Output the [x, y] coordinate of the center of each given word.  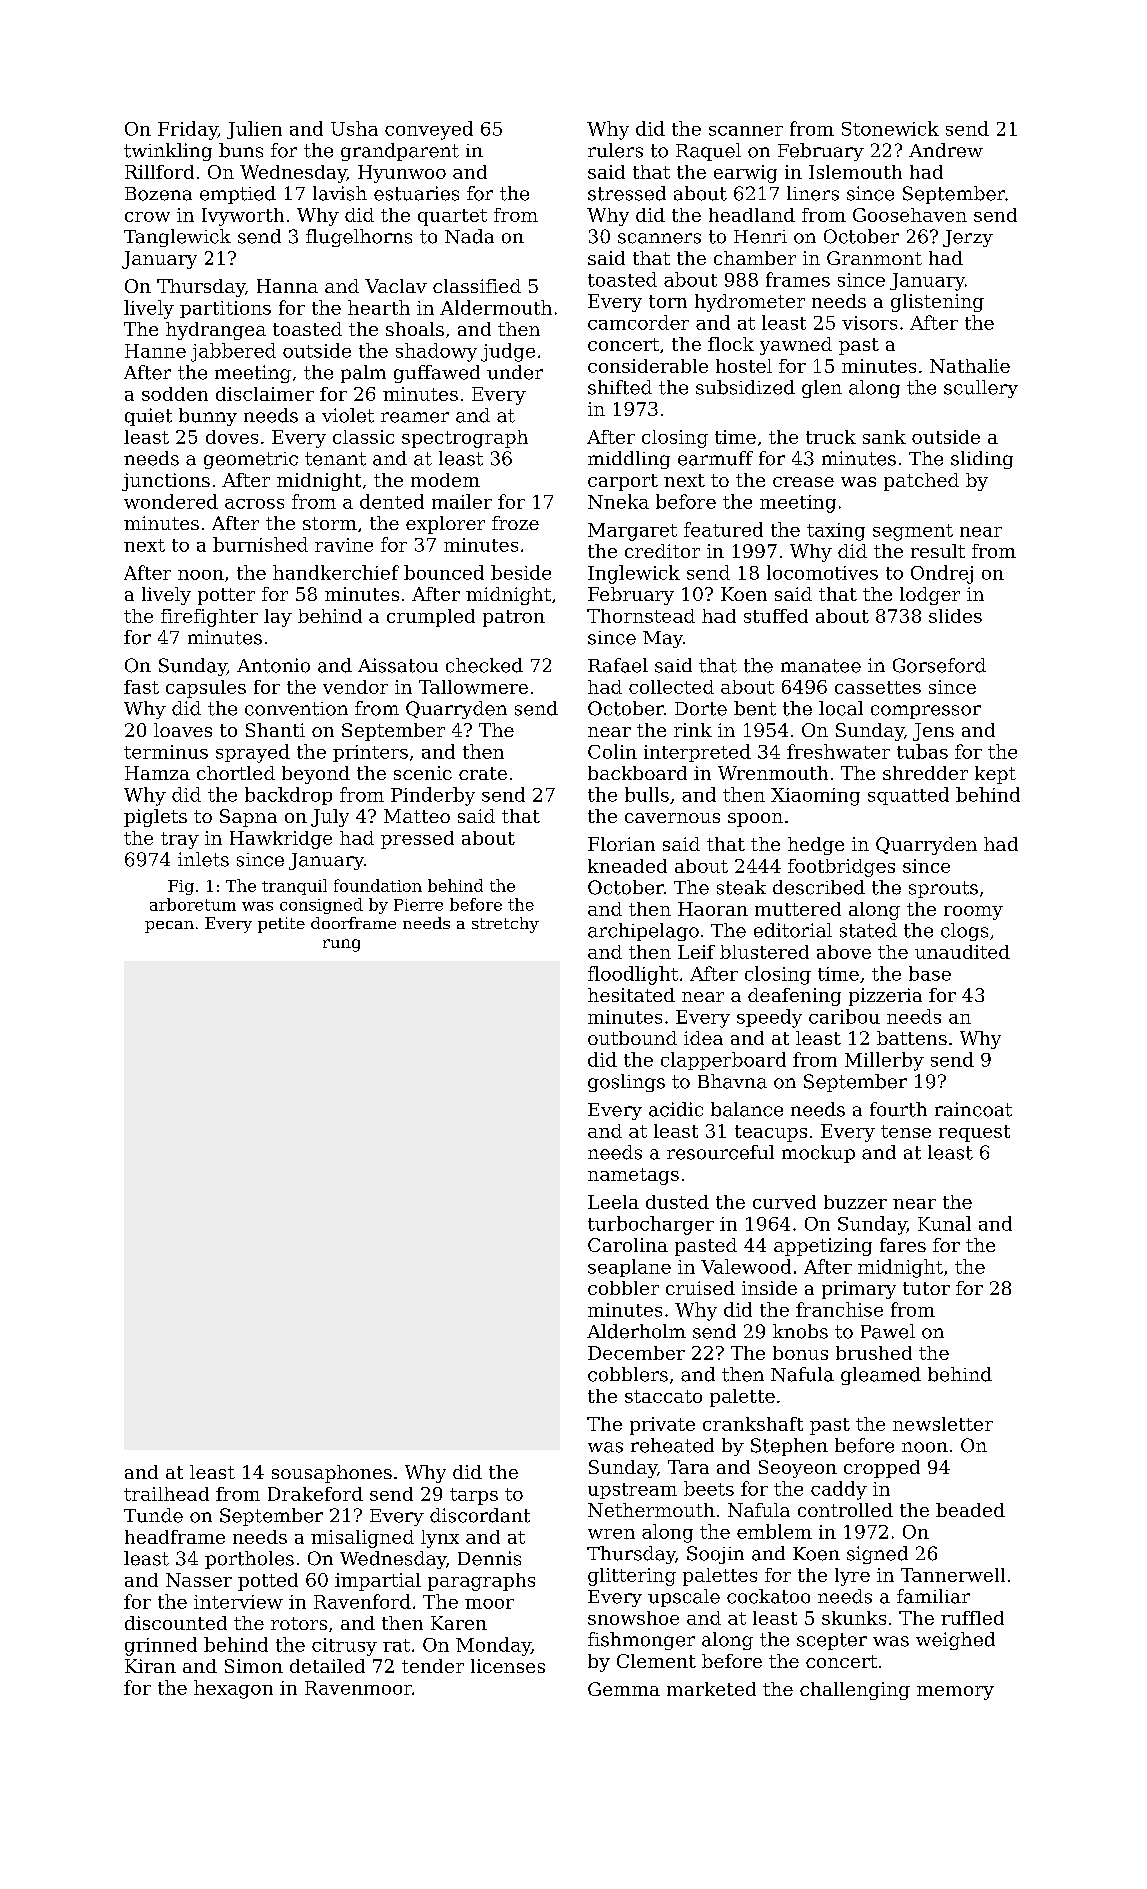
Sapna [248, 818]
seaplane [629, 1268]
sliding [982, 460]
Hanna [287, 286]
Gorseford [939, 665]
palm [363, 374]
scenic [423, 773]
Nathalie [970, 366]
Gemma [624, 1689]
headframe [175, 1537]
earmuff [715, 458]
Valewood [746, 1266]
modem [445, 480]
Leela [613, 1202]
